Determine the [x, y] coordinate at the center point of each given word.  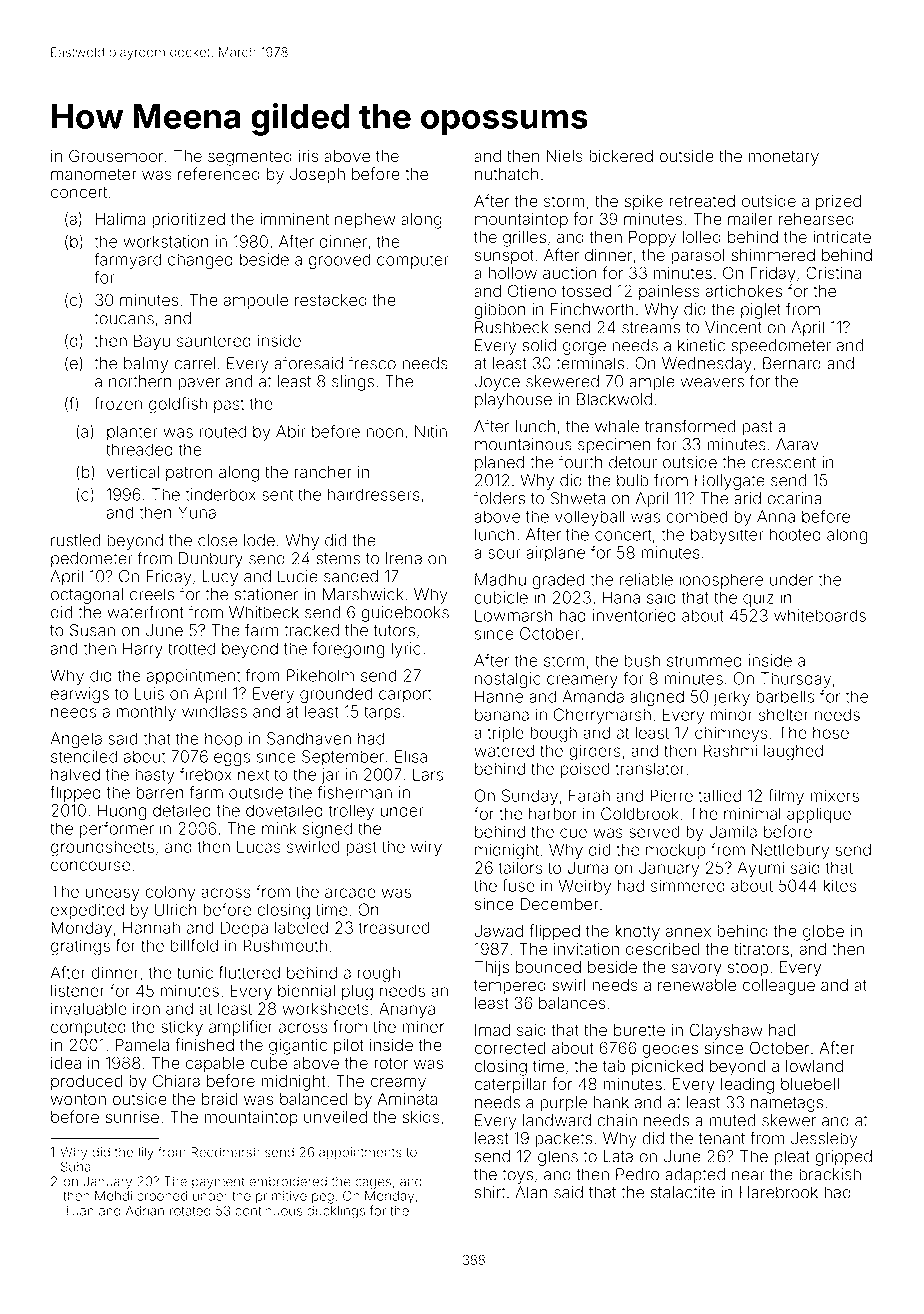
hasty [155, 776]
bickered [621, 156]
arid [747, 498]
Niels [565, 156]
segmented [250, 158]
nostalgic [508, 680]
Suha [76, 1166]
